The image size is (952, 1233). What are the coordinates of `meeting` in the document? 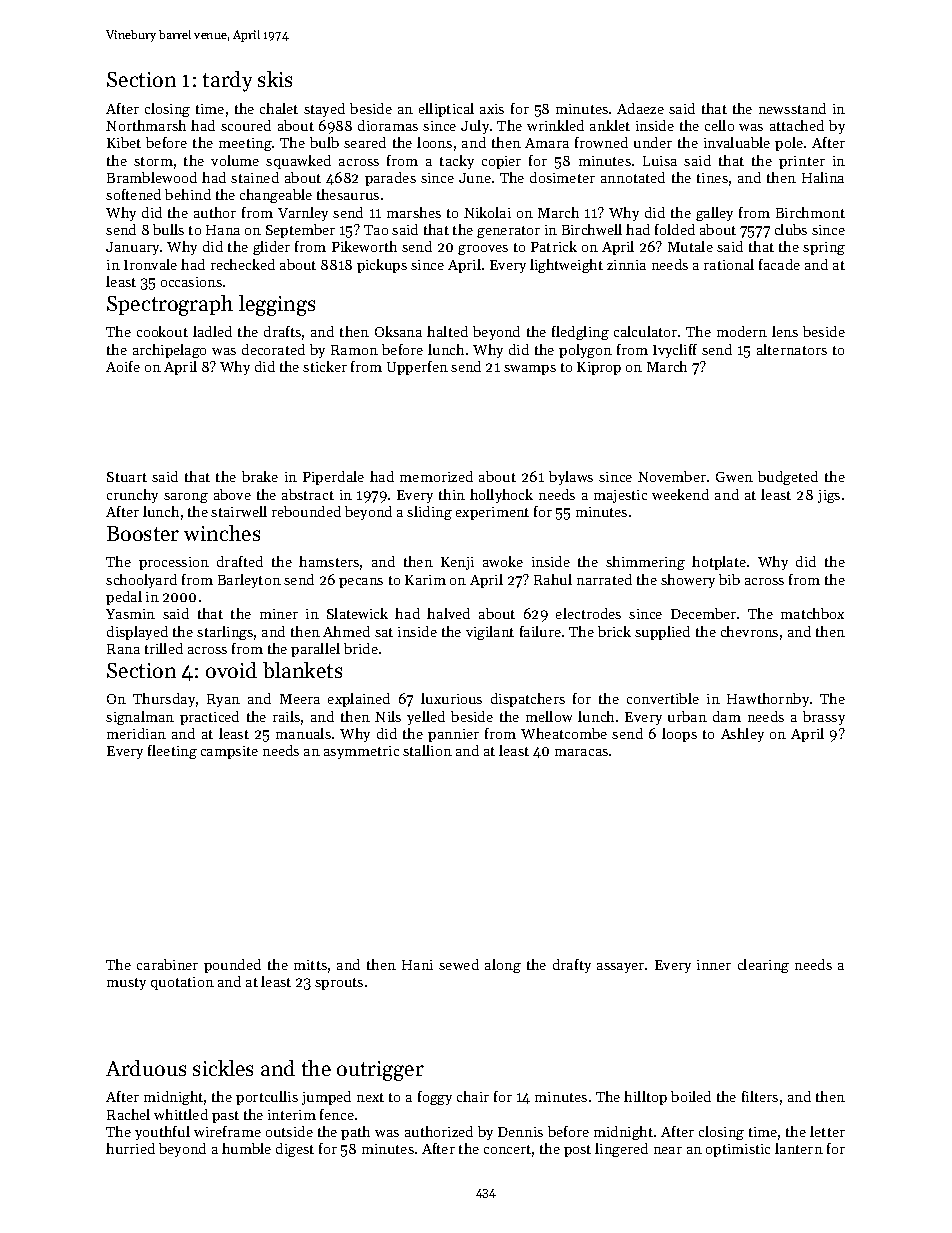 It's located at (245, 144).
